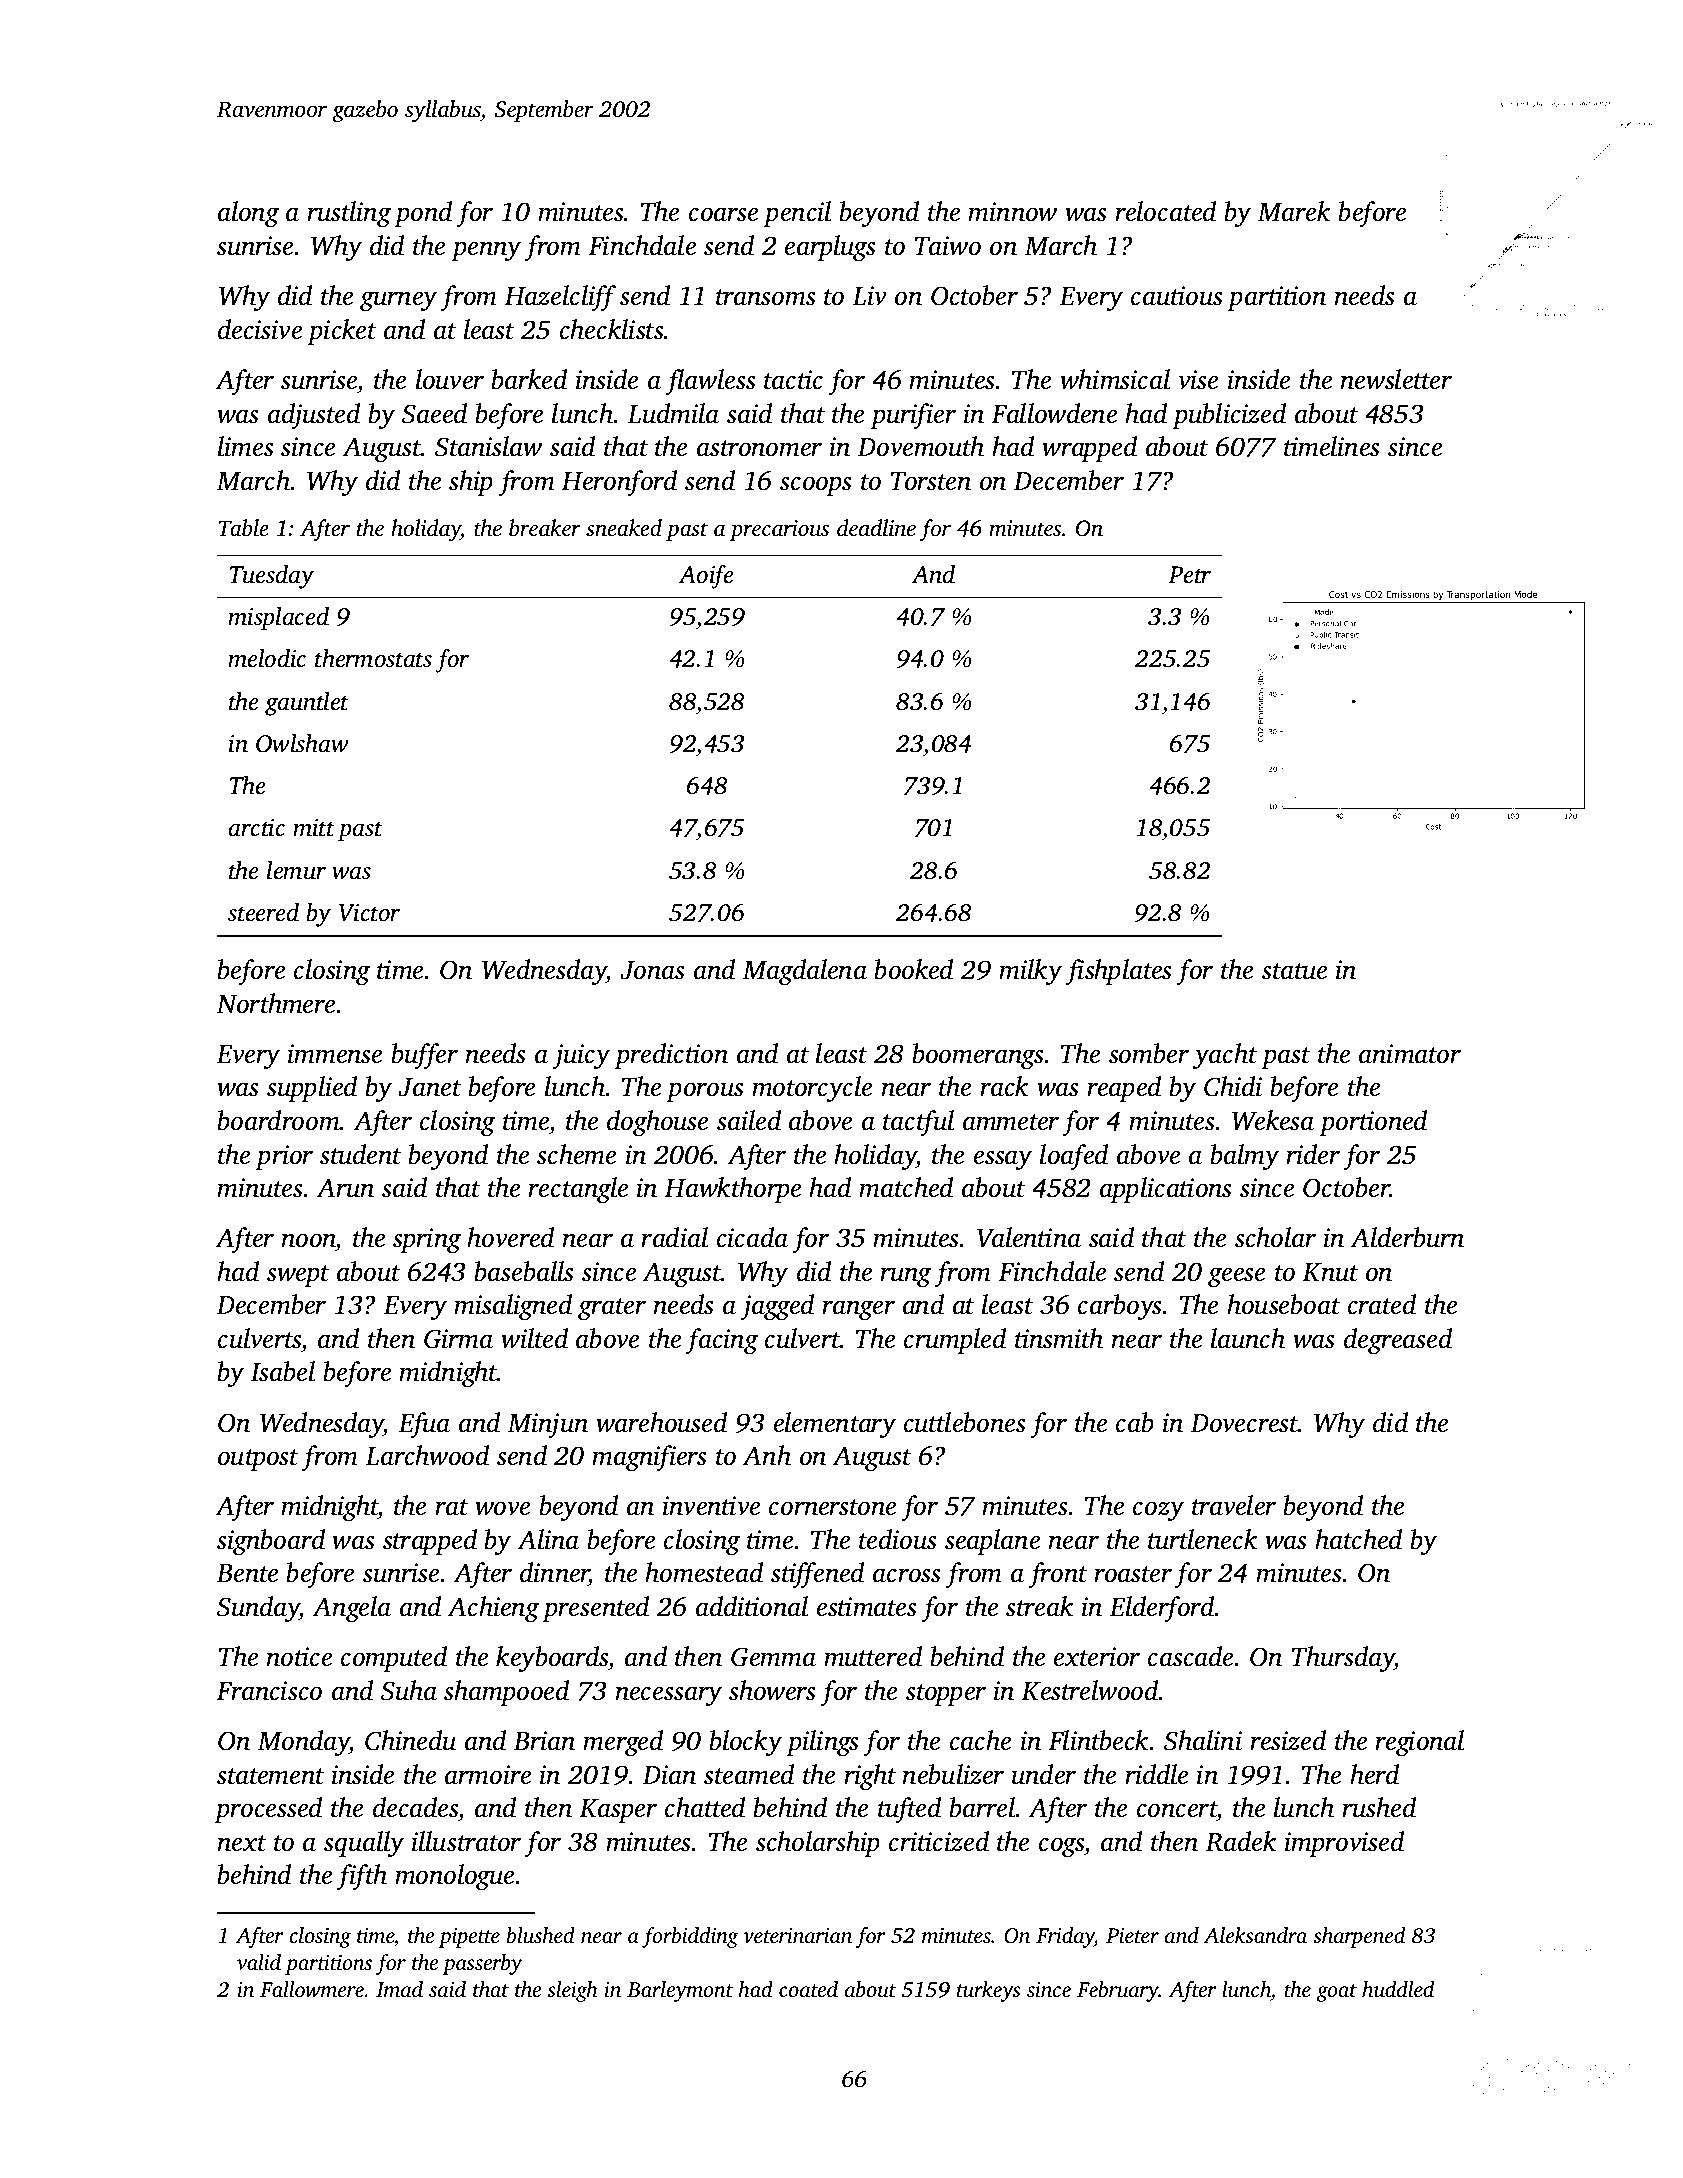  I want to click on prior, so click(284, 1157).
